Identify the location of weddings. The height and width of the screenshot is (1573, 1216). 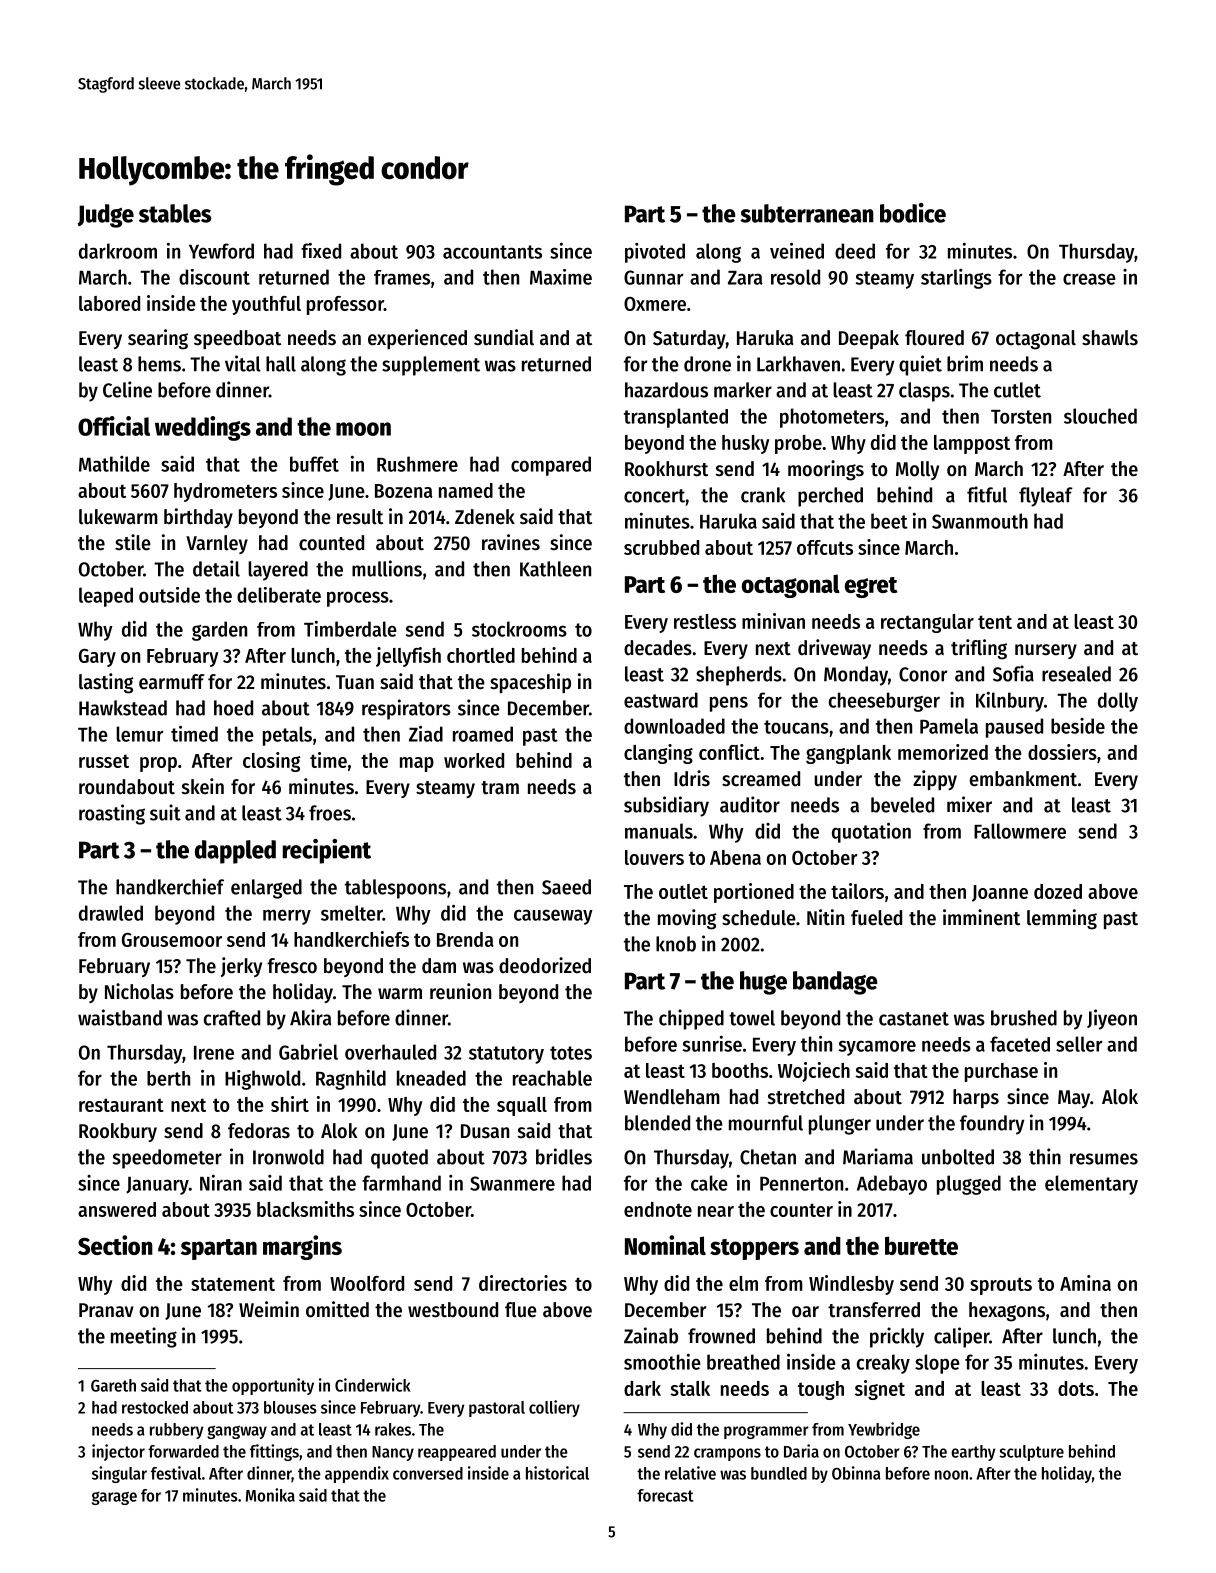
(203, 428).
